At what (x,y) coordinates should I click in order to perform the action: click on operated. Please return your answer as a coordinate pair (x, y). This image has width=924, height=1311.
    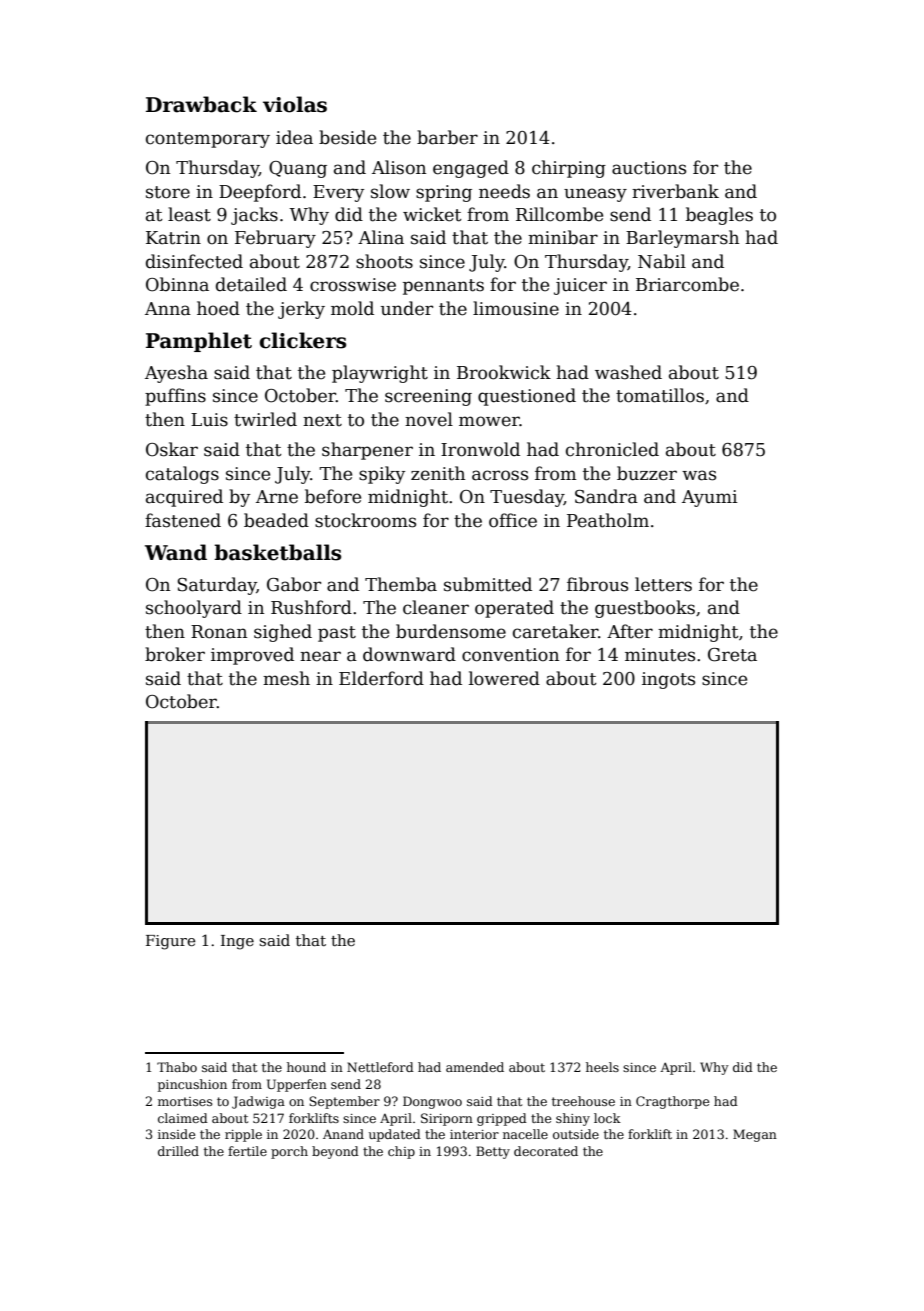
    Looking at the image, I should click on (514, 609).
